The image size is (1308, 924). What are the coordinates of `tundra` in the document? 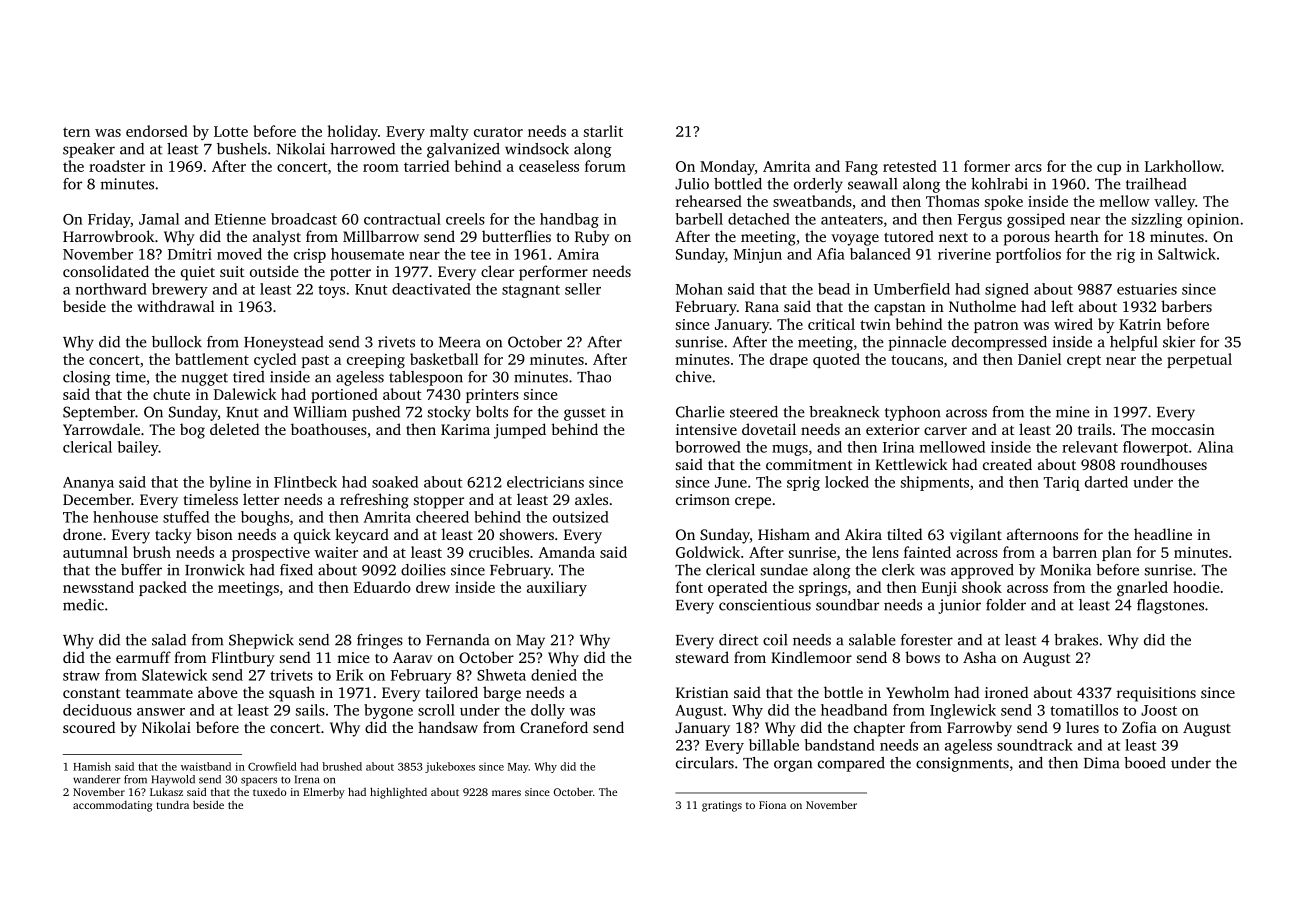 It's located at (172, 804).
